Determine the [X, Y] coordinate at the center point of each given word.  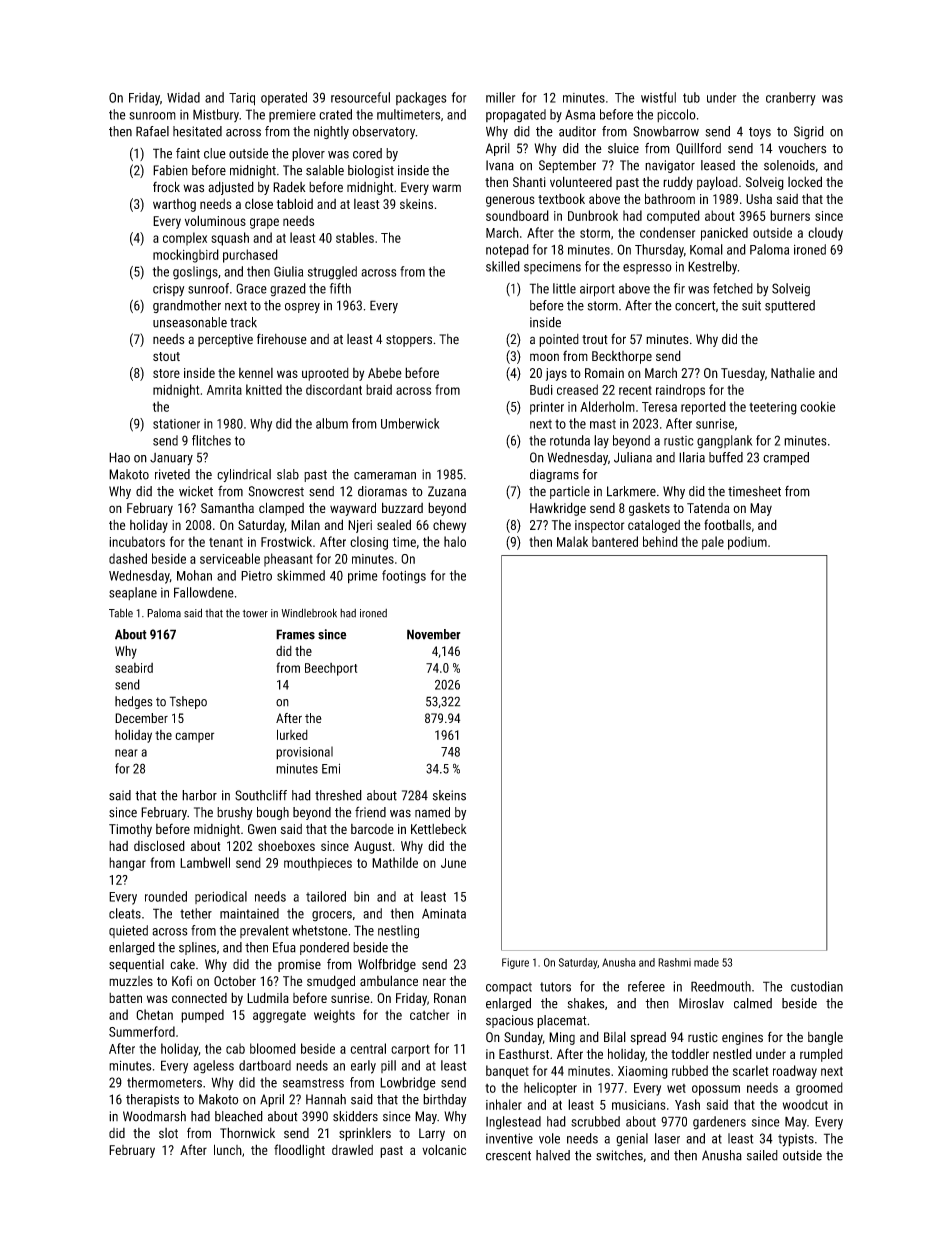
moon [544, 357]
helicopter [550, 1089]
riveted [172, 474]
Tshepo [188, 702]
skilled [503, 266]
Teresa [659, 407]
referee [646, 986]
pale [713, 543]
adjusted [231, 188]
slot [168, 1133]
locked [805, 181]
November [434, 634]
